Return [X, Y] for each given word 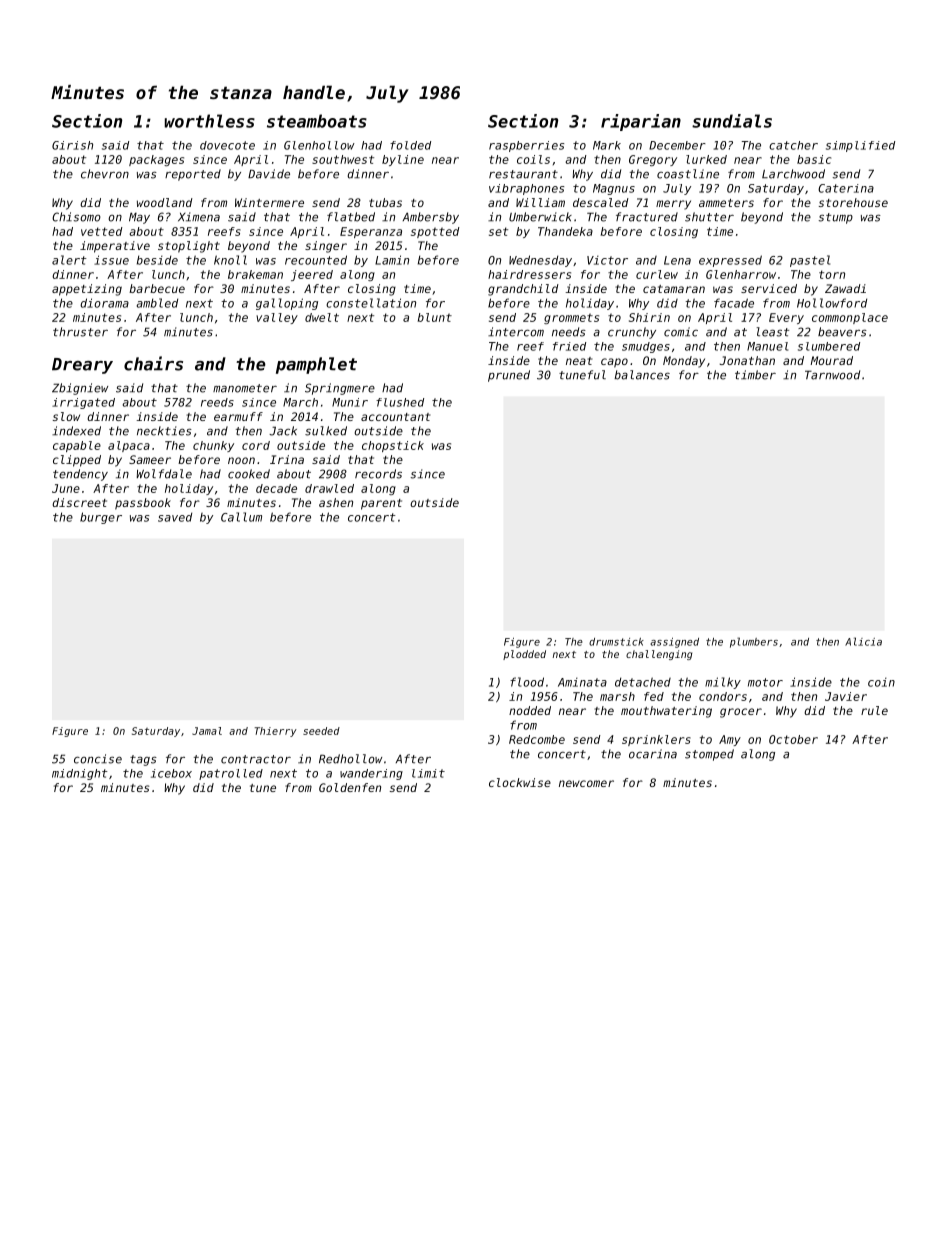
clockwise [520, 782]
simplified [860, 146]
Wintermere [269, 202]
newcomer [586, 783]
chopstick [393, 446]
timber [755, 375]
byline [403, 160]
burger [101, 518]
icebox [171, 773]
